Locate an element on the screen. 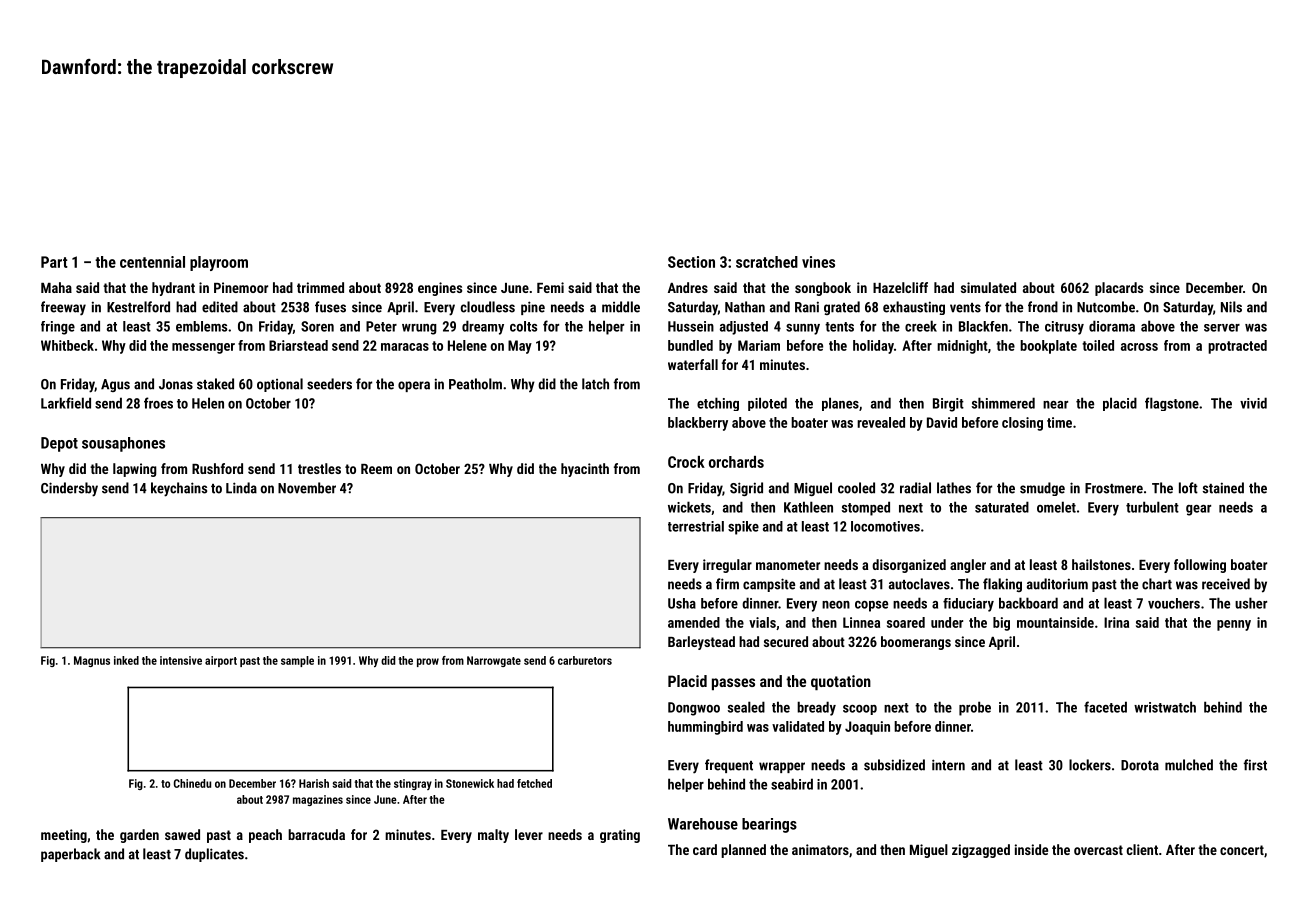 This screenshot has width=1308, height=924. Usha is located at coordinates (682, 603).
